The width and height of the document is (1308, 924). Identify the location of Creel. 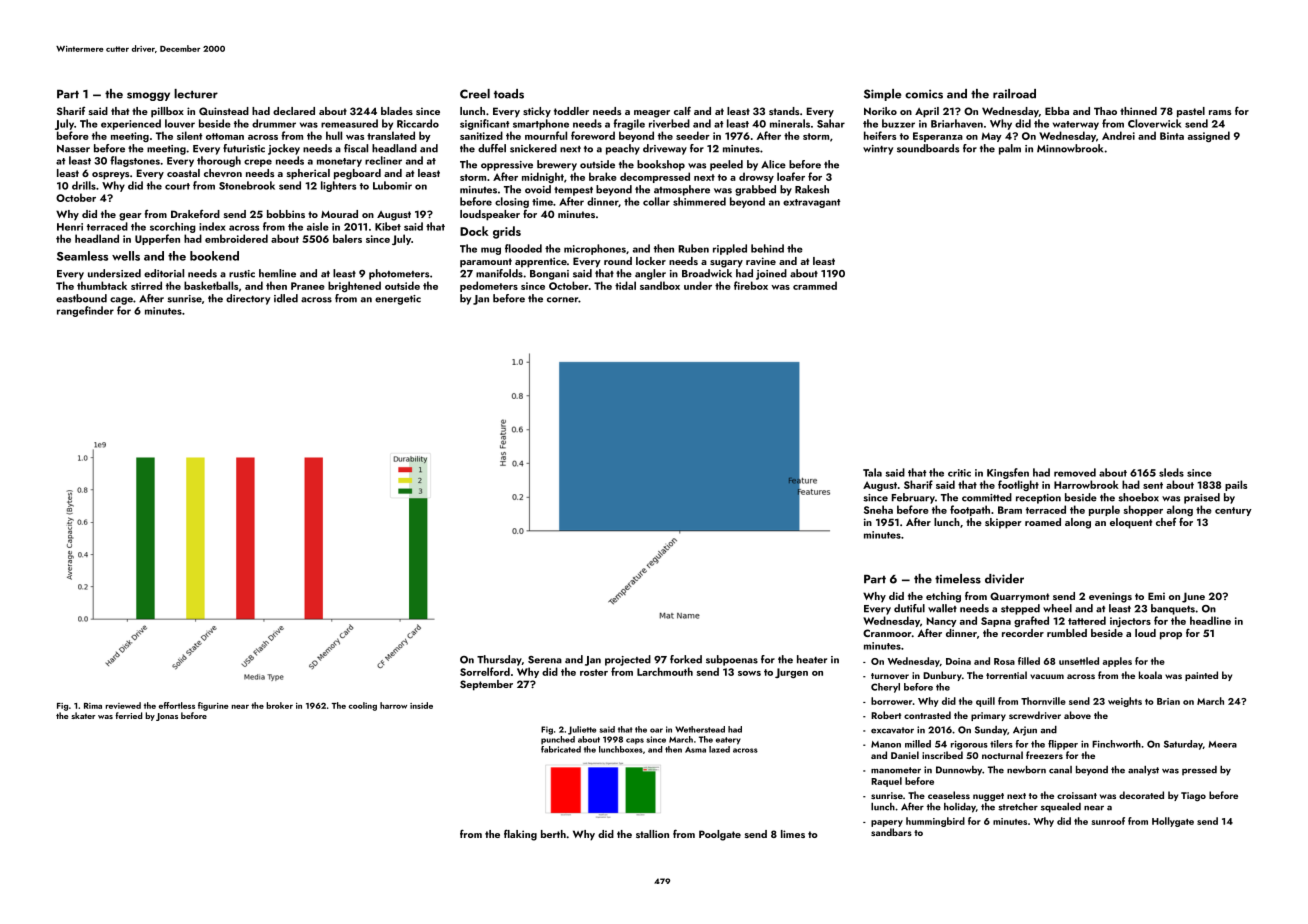
(475, 94).
